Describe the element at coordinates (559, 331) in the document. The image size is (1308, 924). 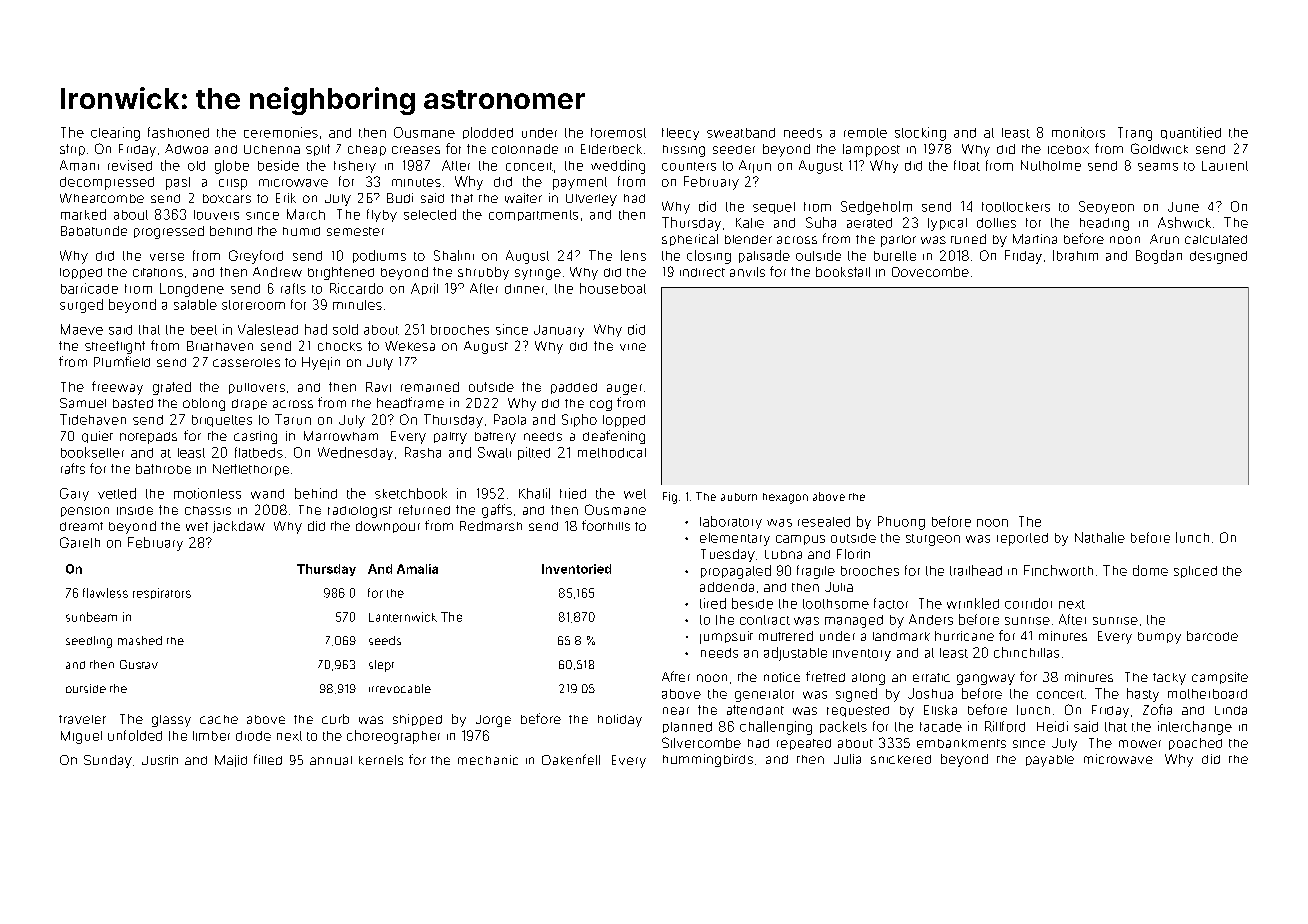
I see `January` at that location.
